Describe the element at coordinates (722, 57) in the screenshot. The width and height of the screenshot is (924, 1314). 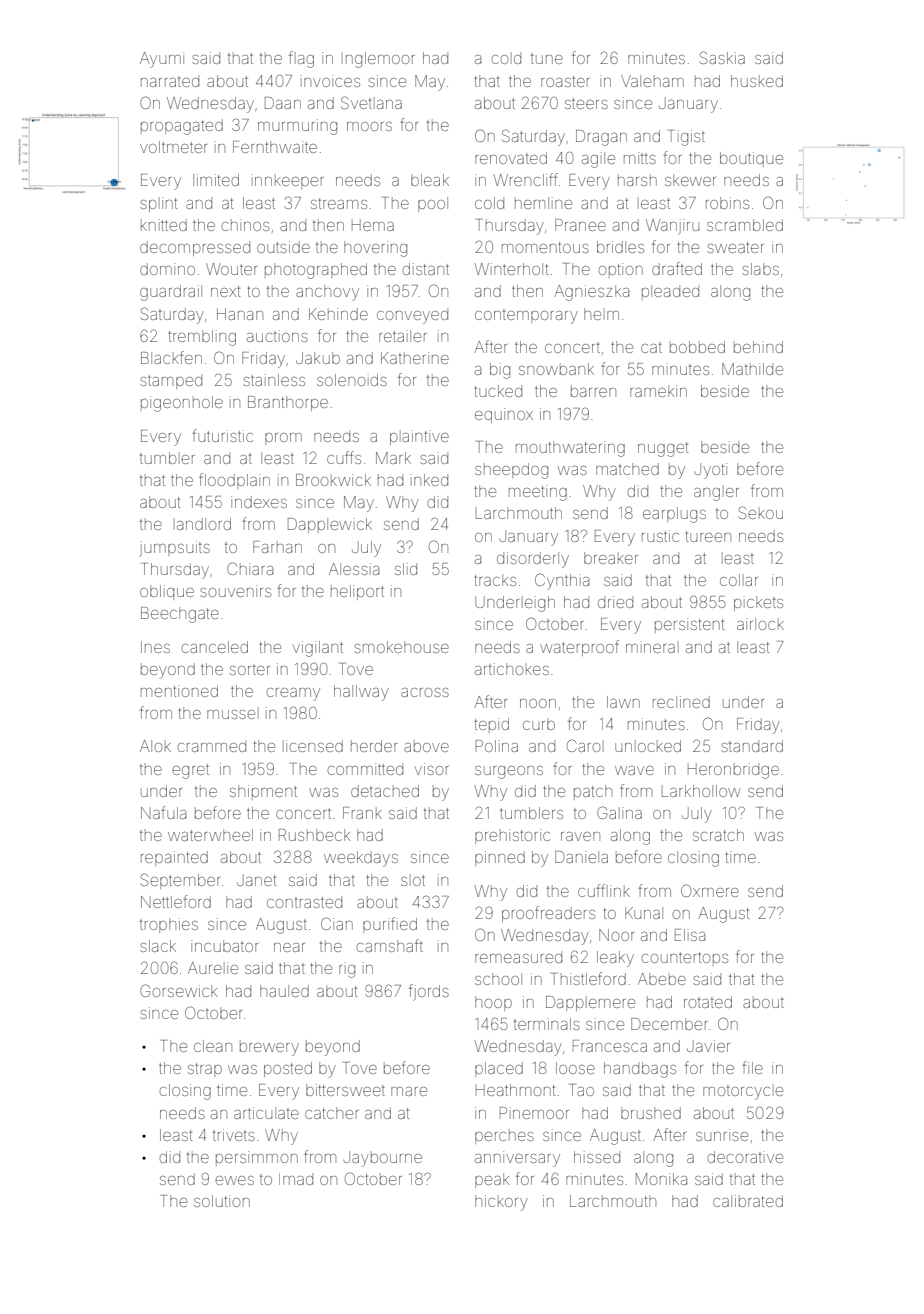
I see `Saskia` at that location.
